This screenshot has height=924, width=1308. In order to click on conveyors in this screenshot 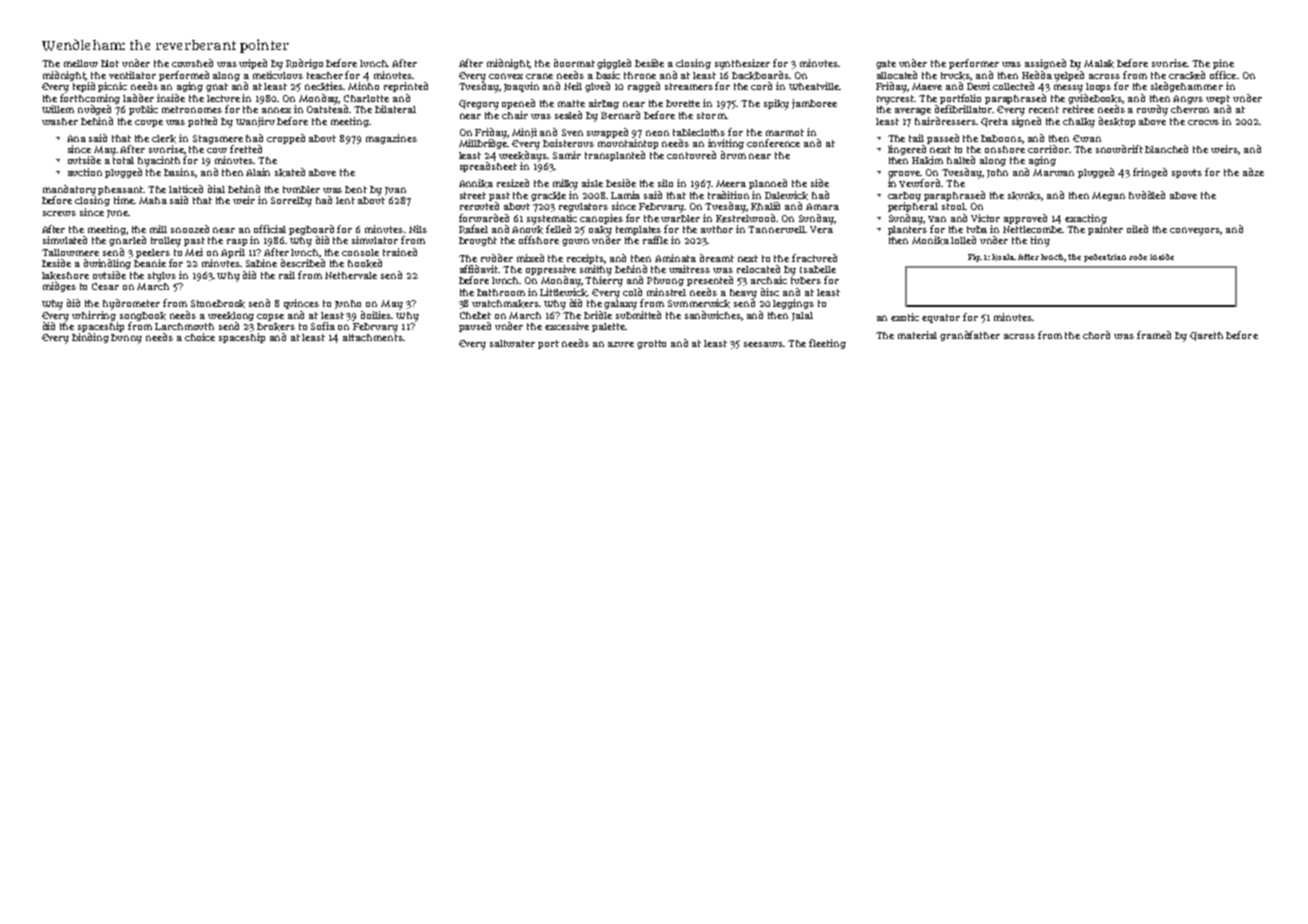, I will do `click(1195, 231)`.
